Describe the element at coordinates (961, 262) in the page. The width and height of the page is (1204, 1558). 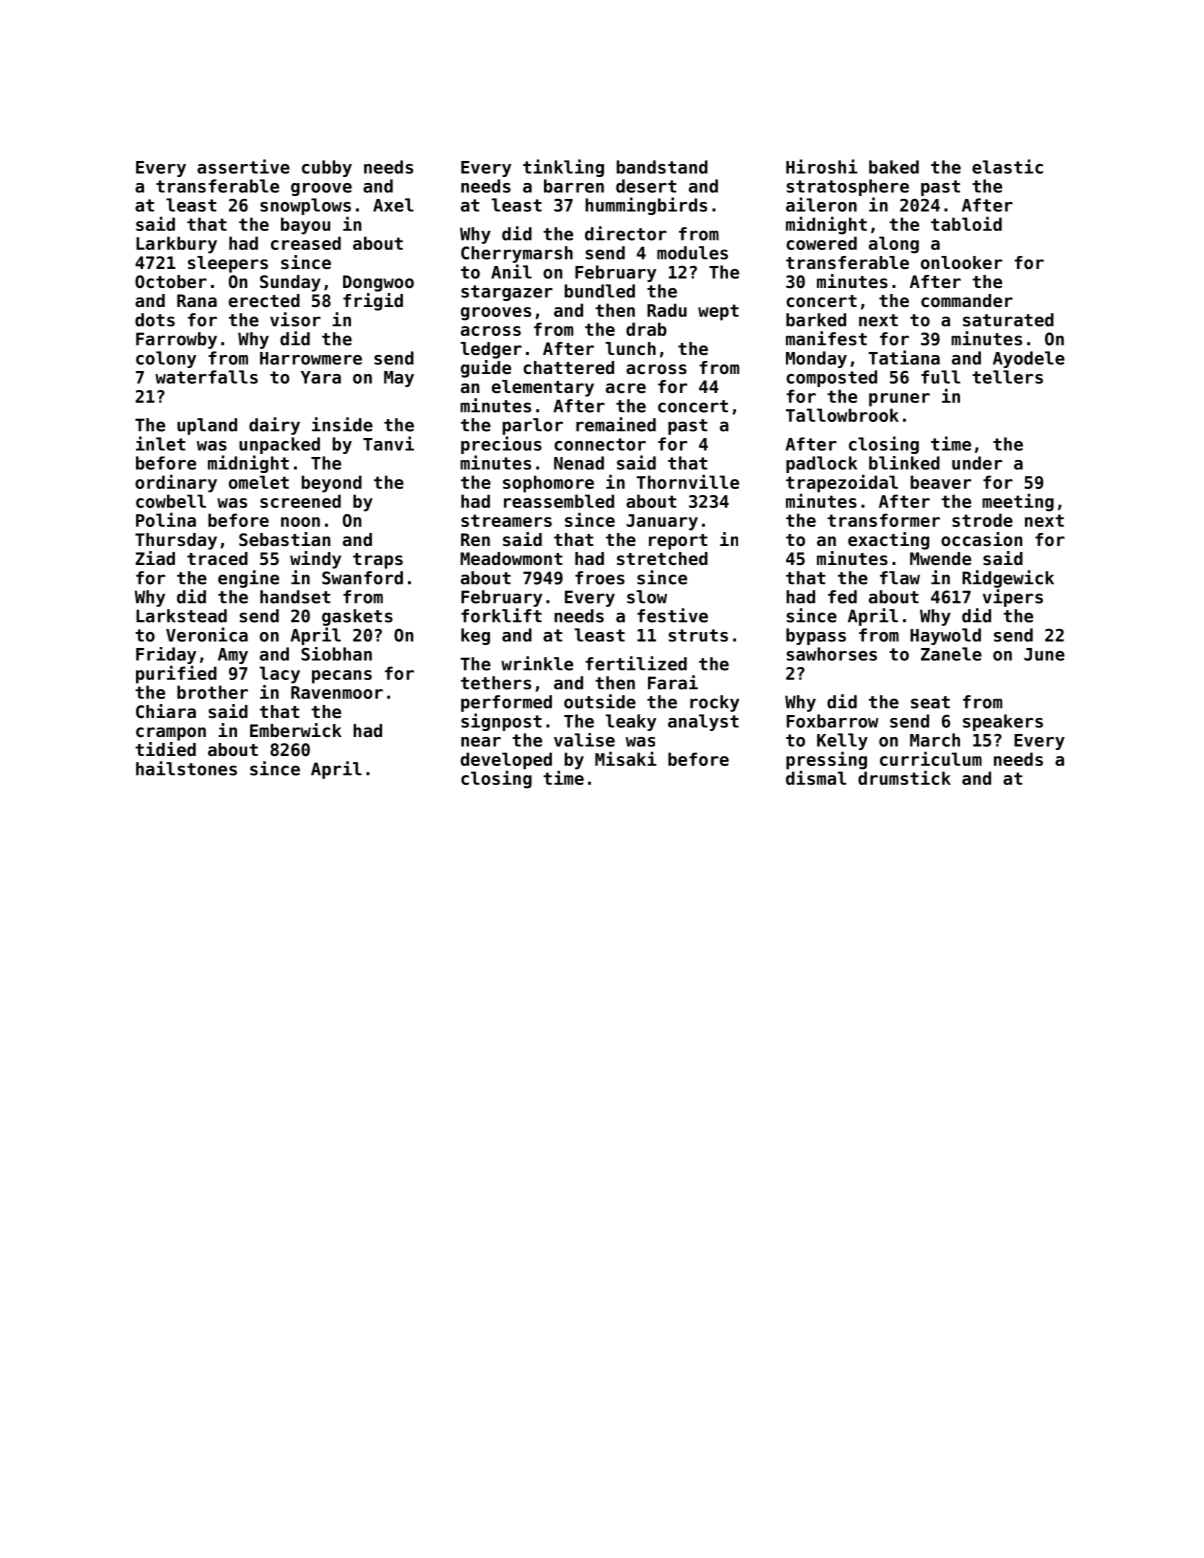
I see `onlooker` at that location.
